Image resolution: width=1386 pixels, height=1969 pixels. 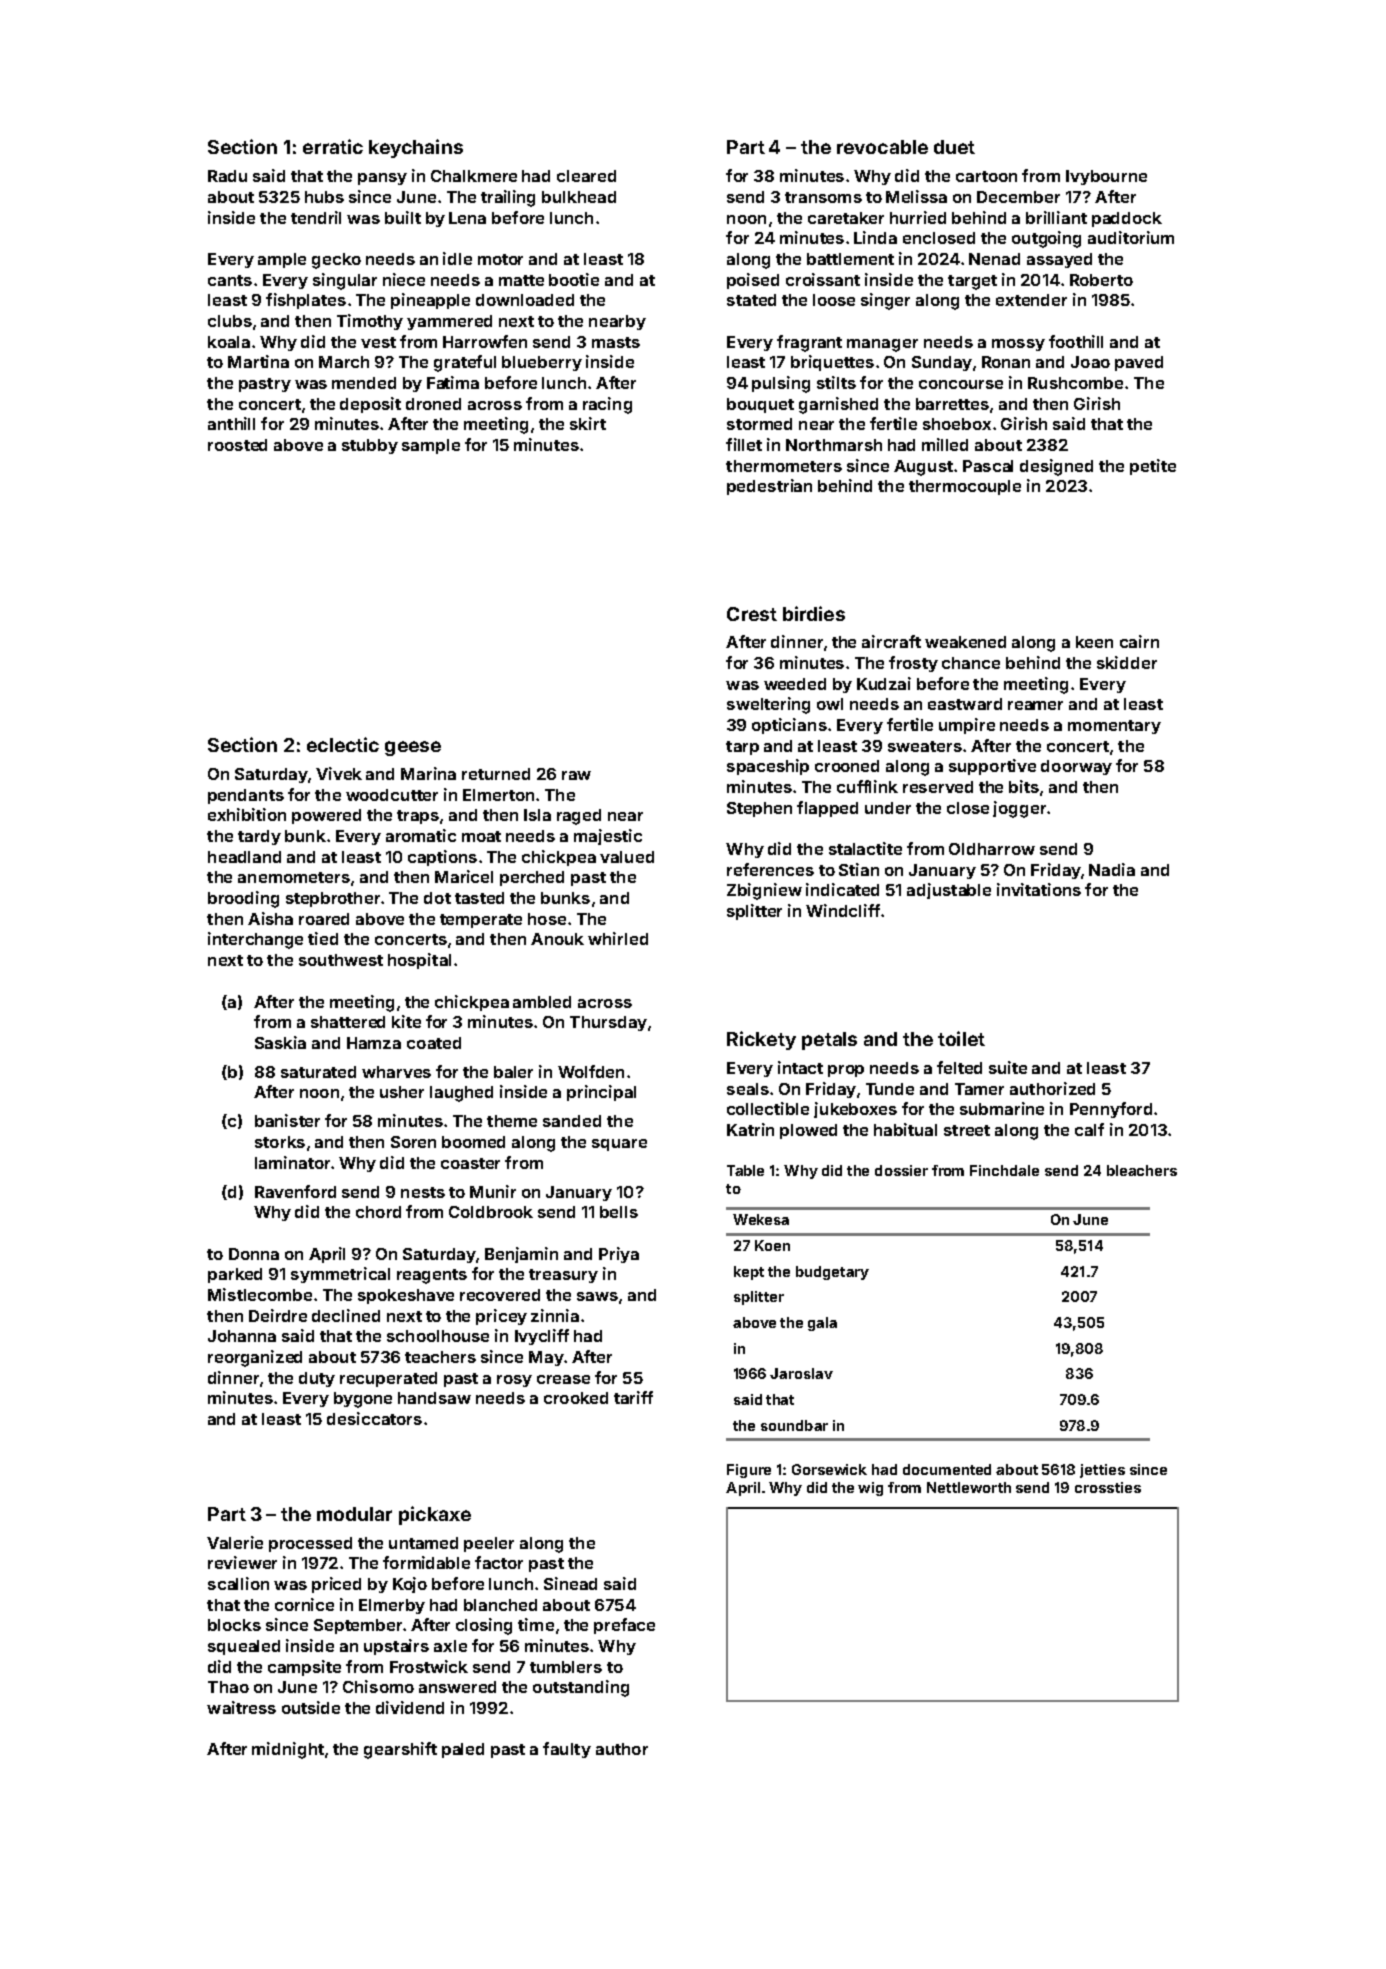 I want to click on Oldharrow, so click(x=992, y=849).
